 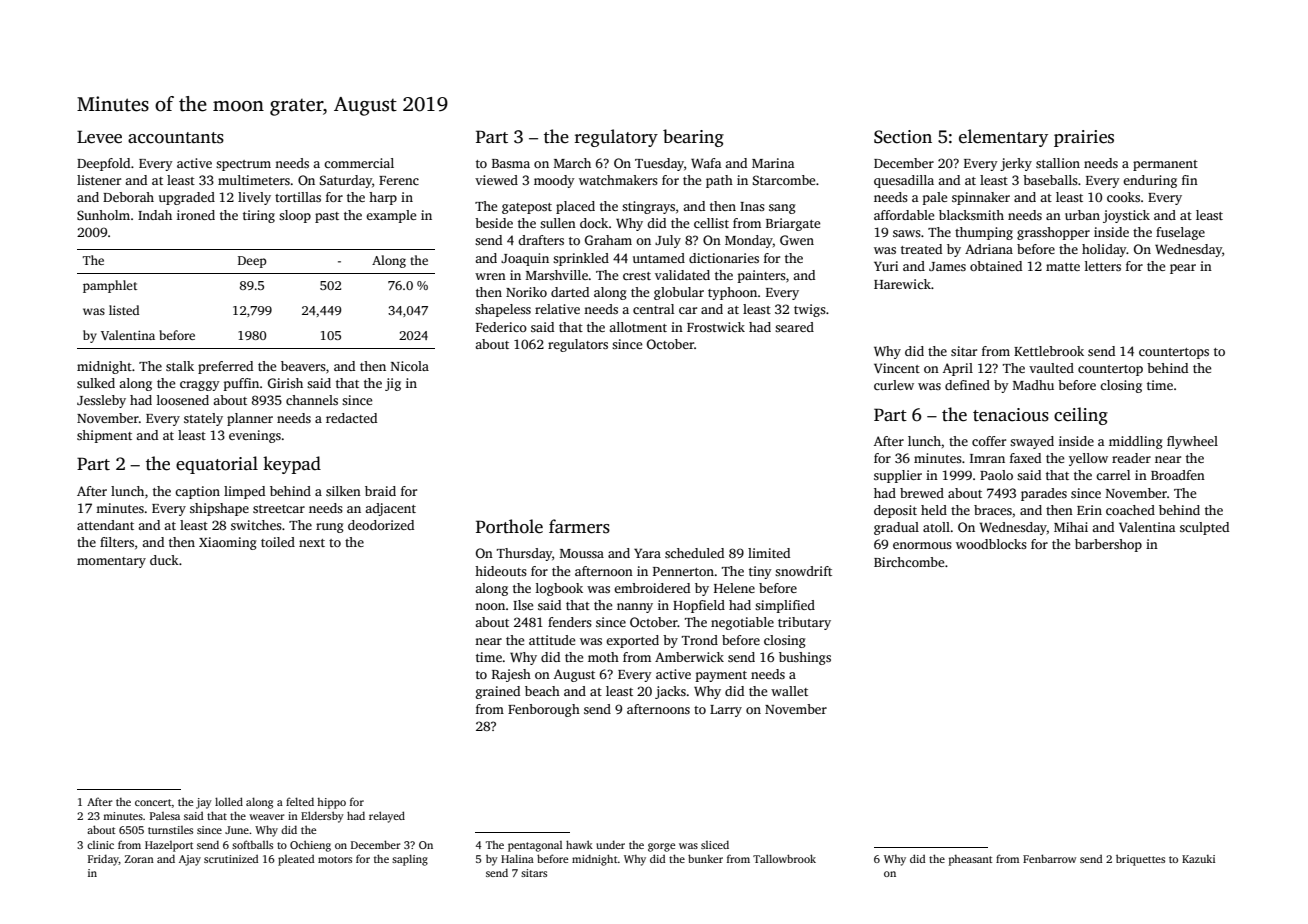 I want to click on painters, so click(x=762, y=276).
